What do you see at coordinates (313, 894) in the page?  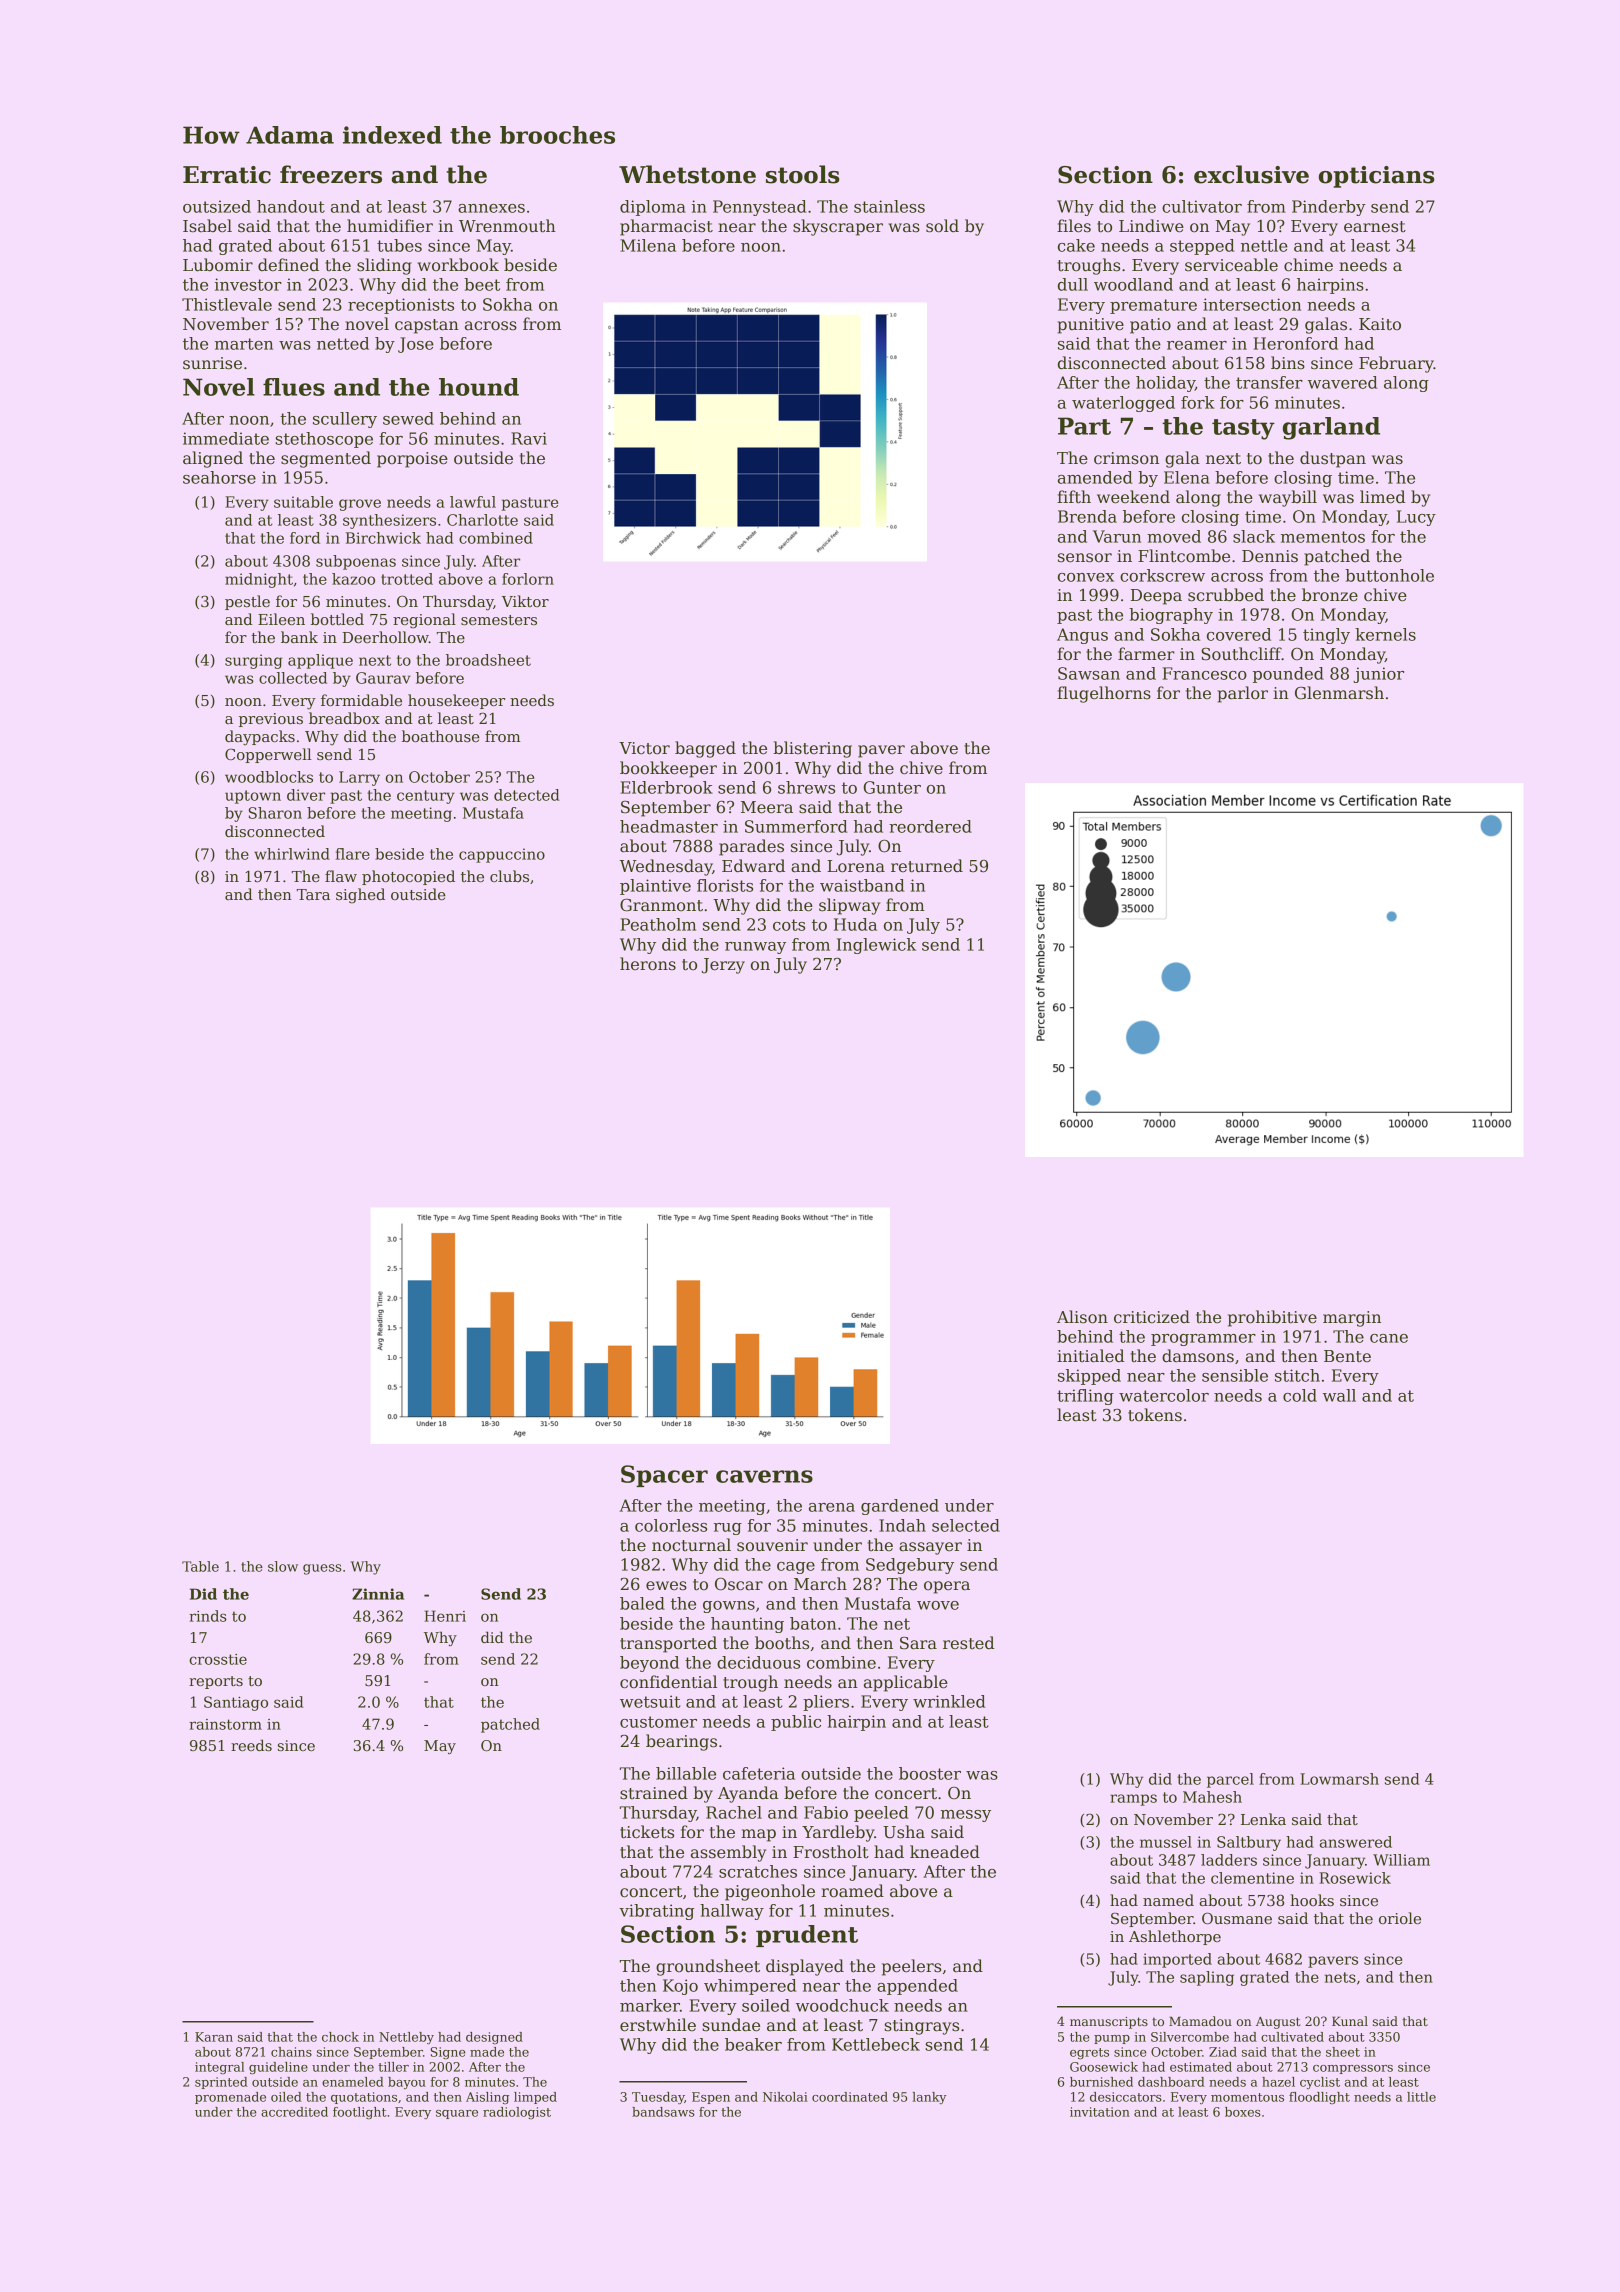 I see `Tara` at bounding box center [313, 894].
